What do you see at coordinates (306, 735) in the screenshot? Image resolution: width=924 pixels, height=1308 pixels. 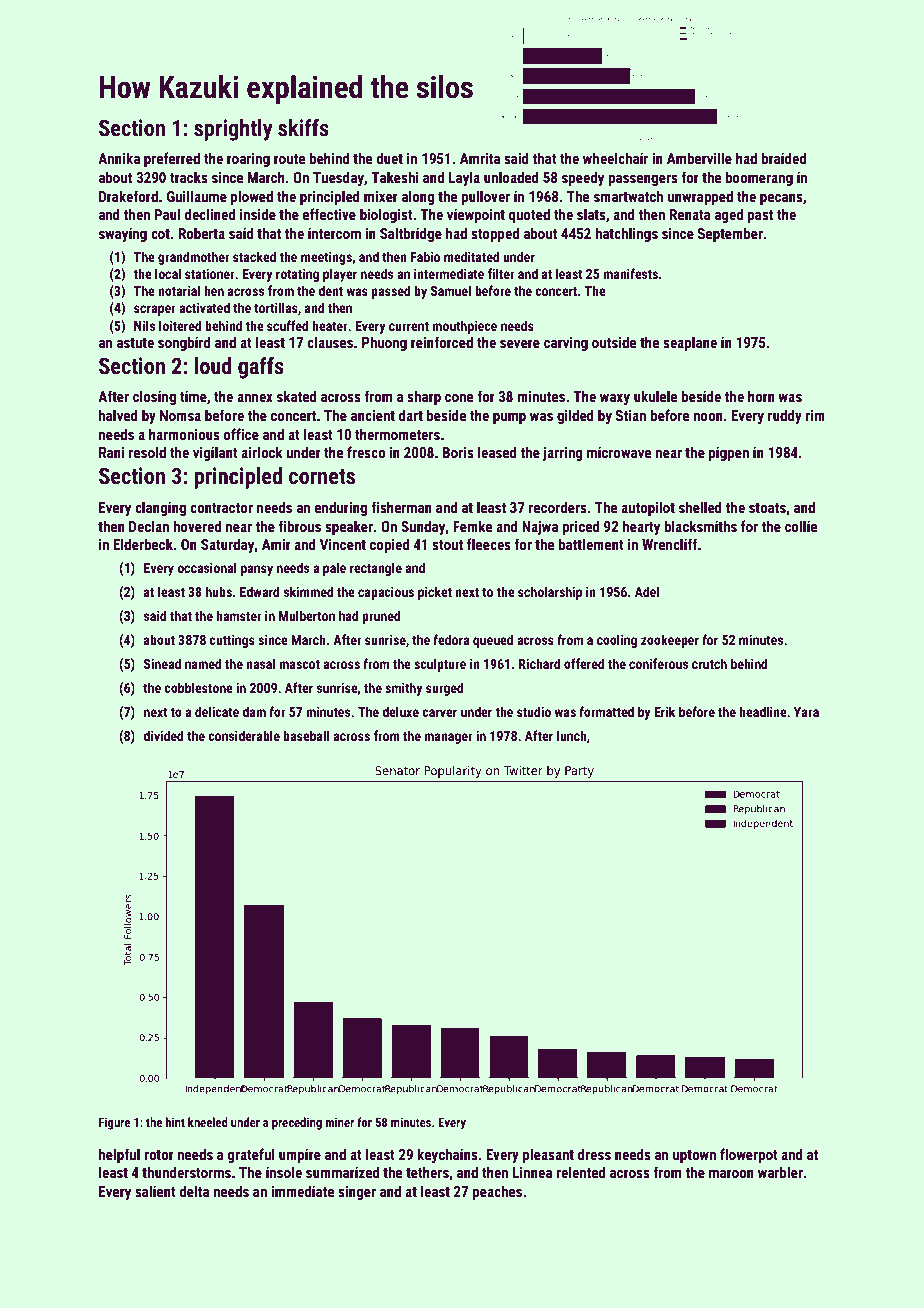 I see `baseball` at bounding box center [306, 735].
